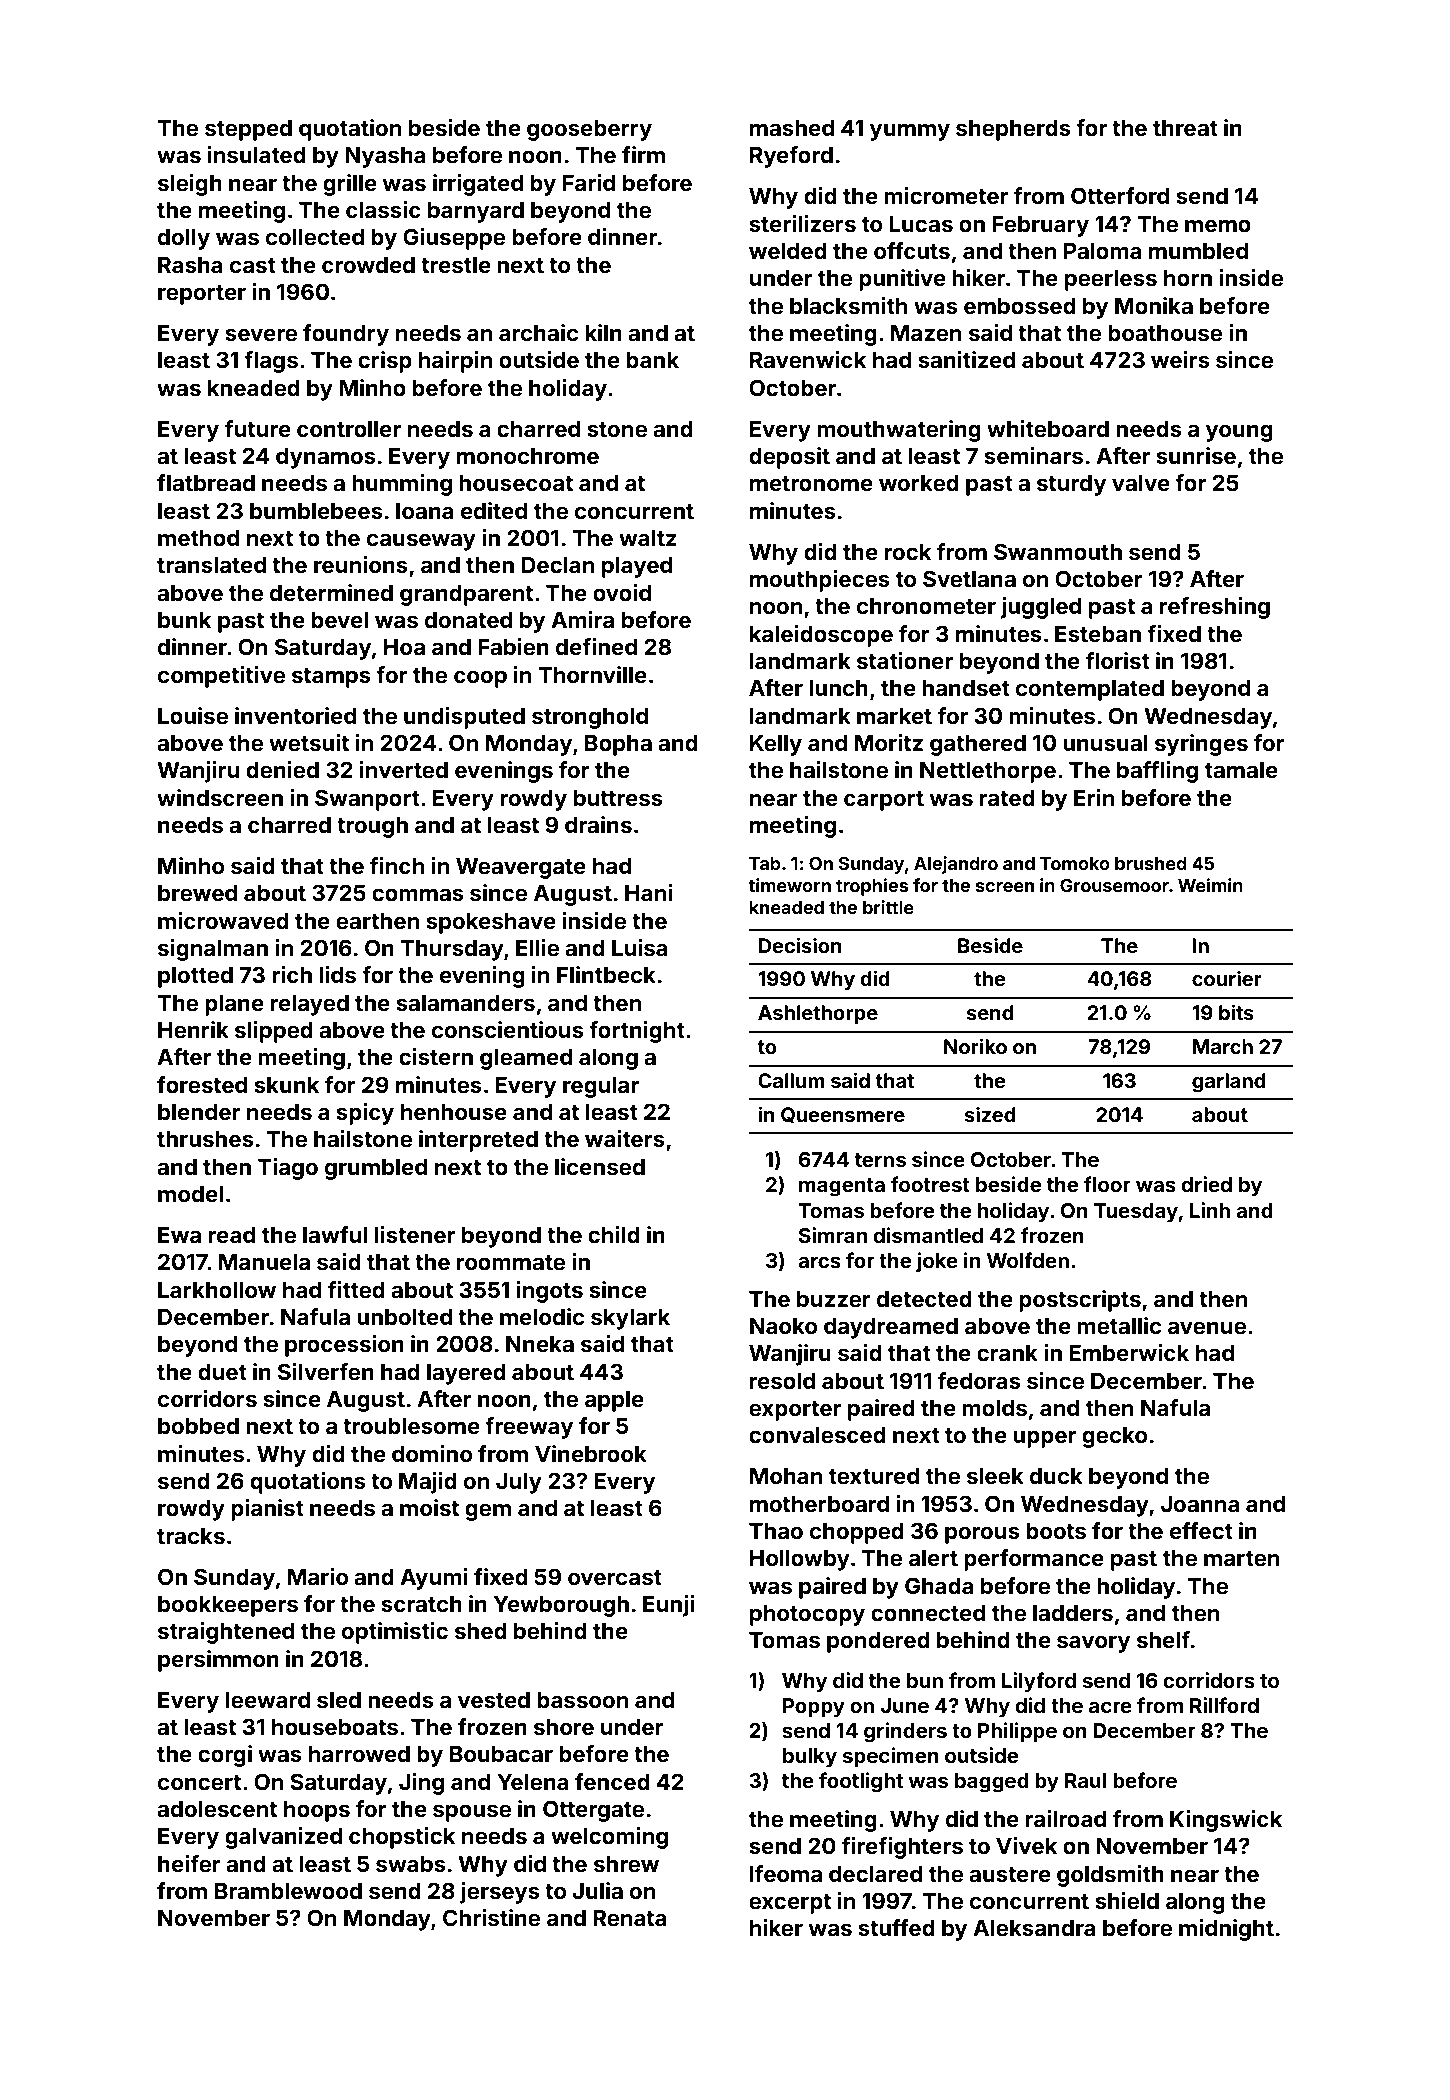  What do you see at coordinates (1207, 1328) in the image?
I see `avenue` at bounding box center [1207, 1328].
